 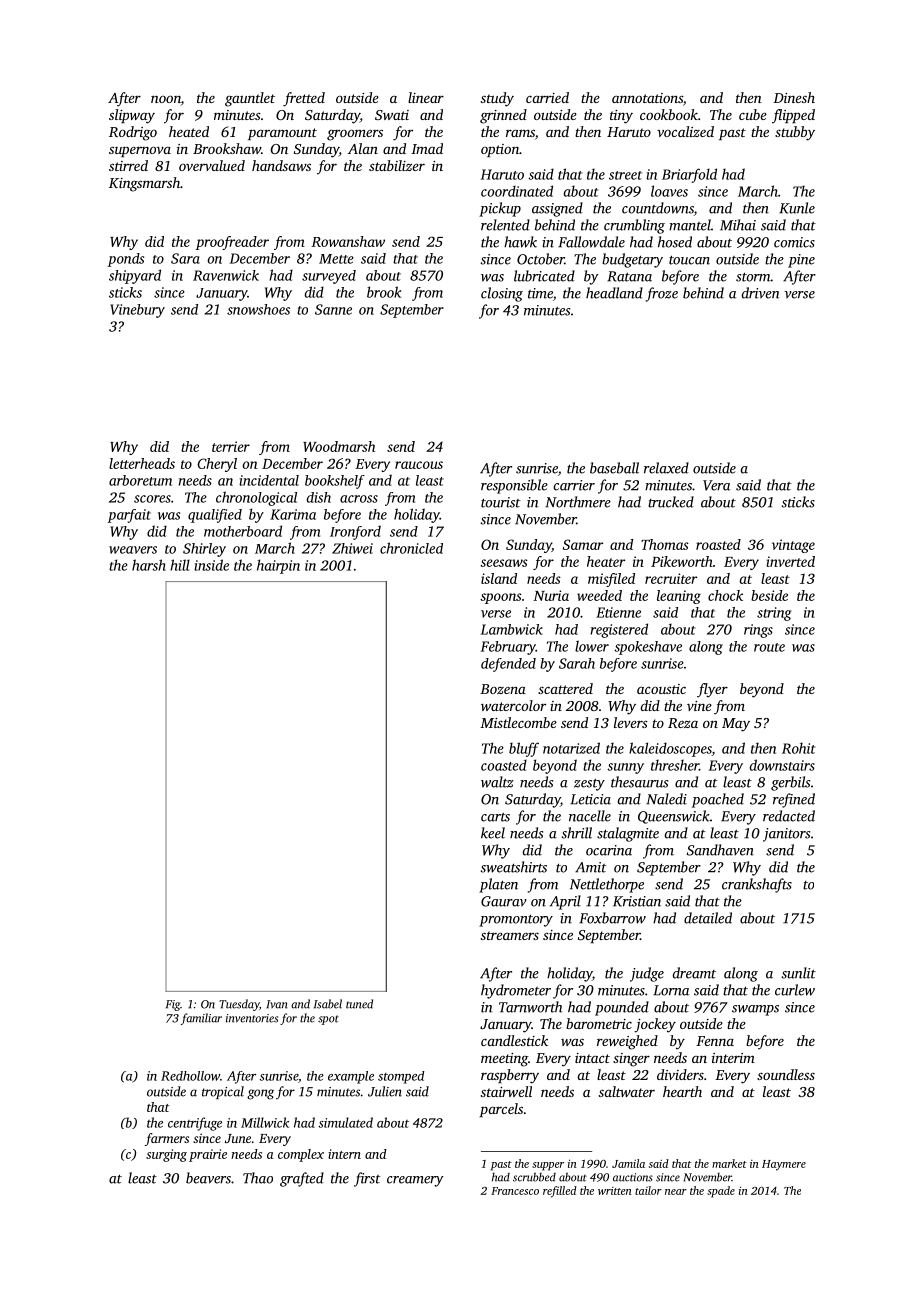 I want to click on leaning, so click(x=679, y=597).
